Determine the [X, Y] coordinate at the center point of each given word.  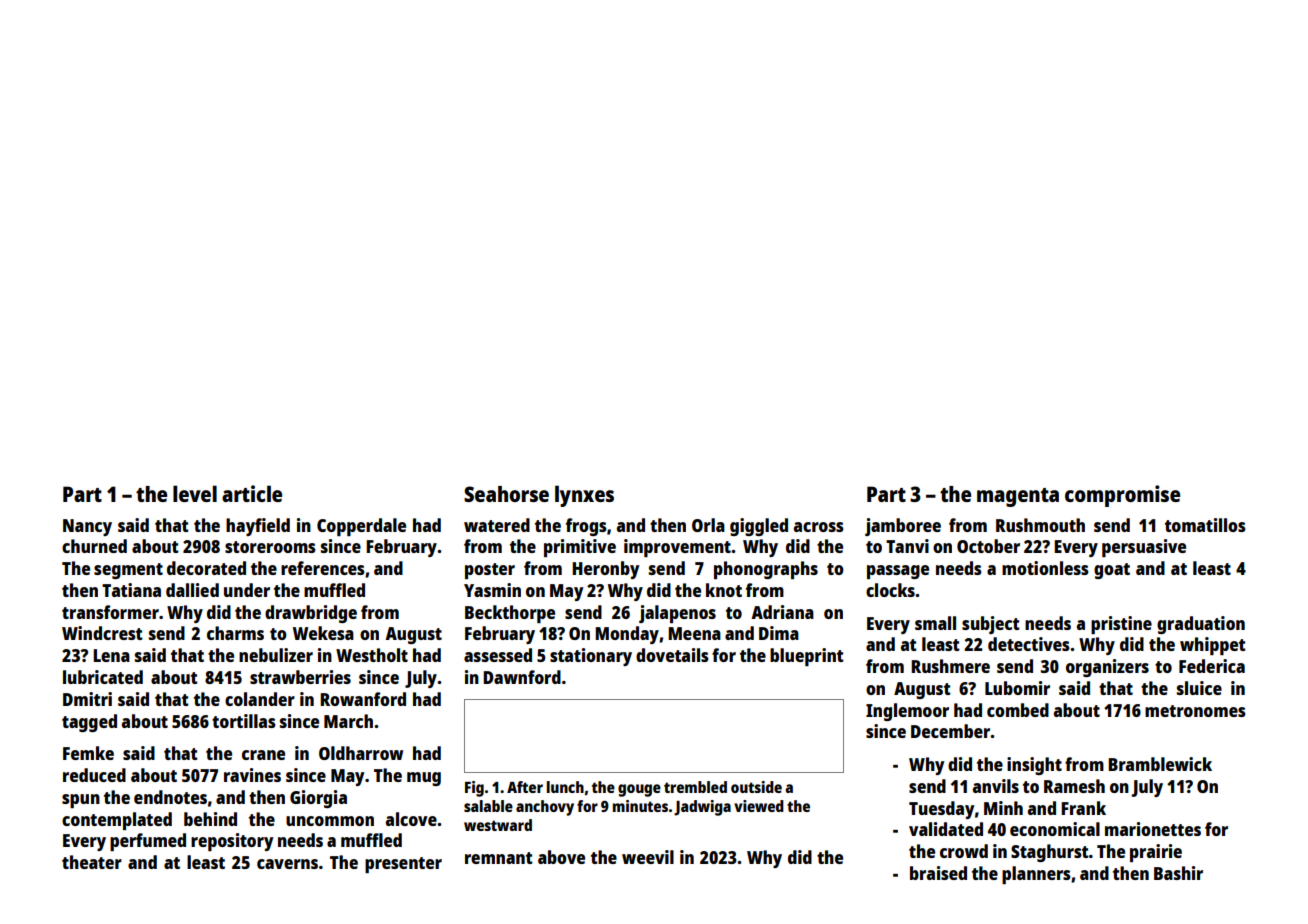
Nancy [87, 527]
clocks [890, 590]
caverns [287, 864]
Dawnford [522, 677]
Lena [111, 655]
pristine [1121, 625]
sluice [1199, 688]
